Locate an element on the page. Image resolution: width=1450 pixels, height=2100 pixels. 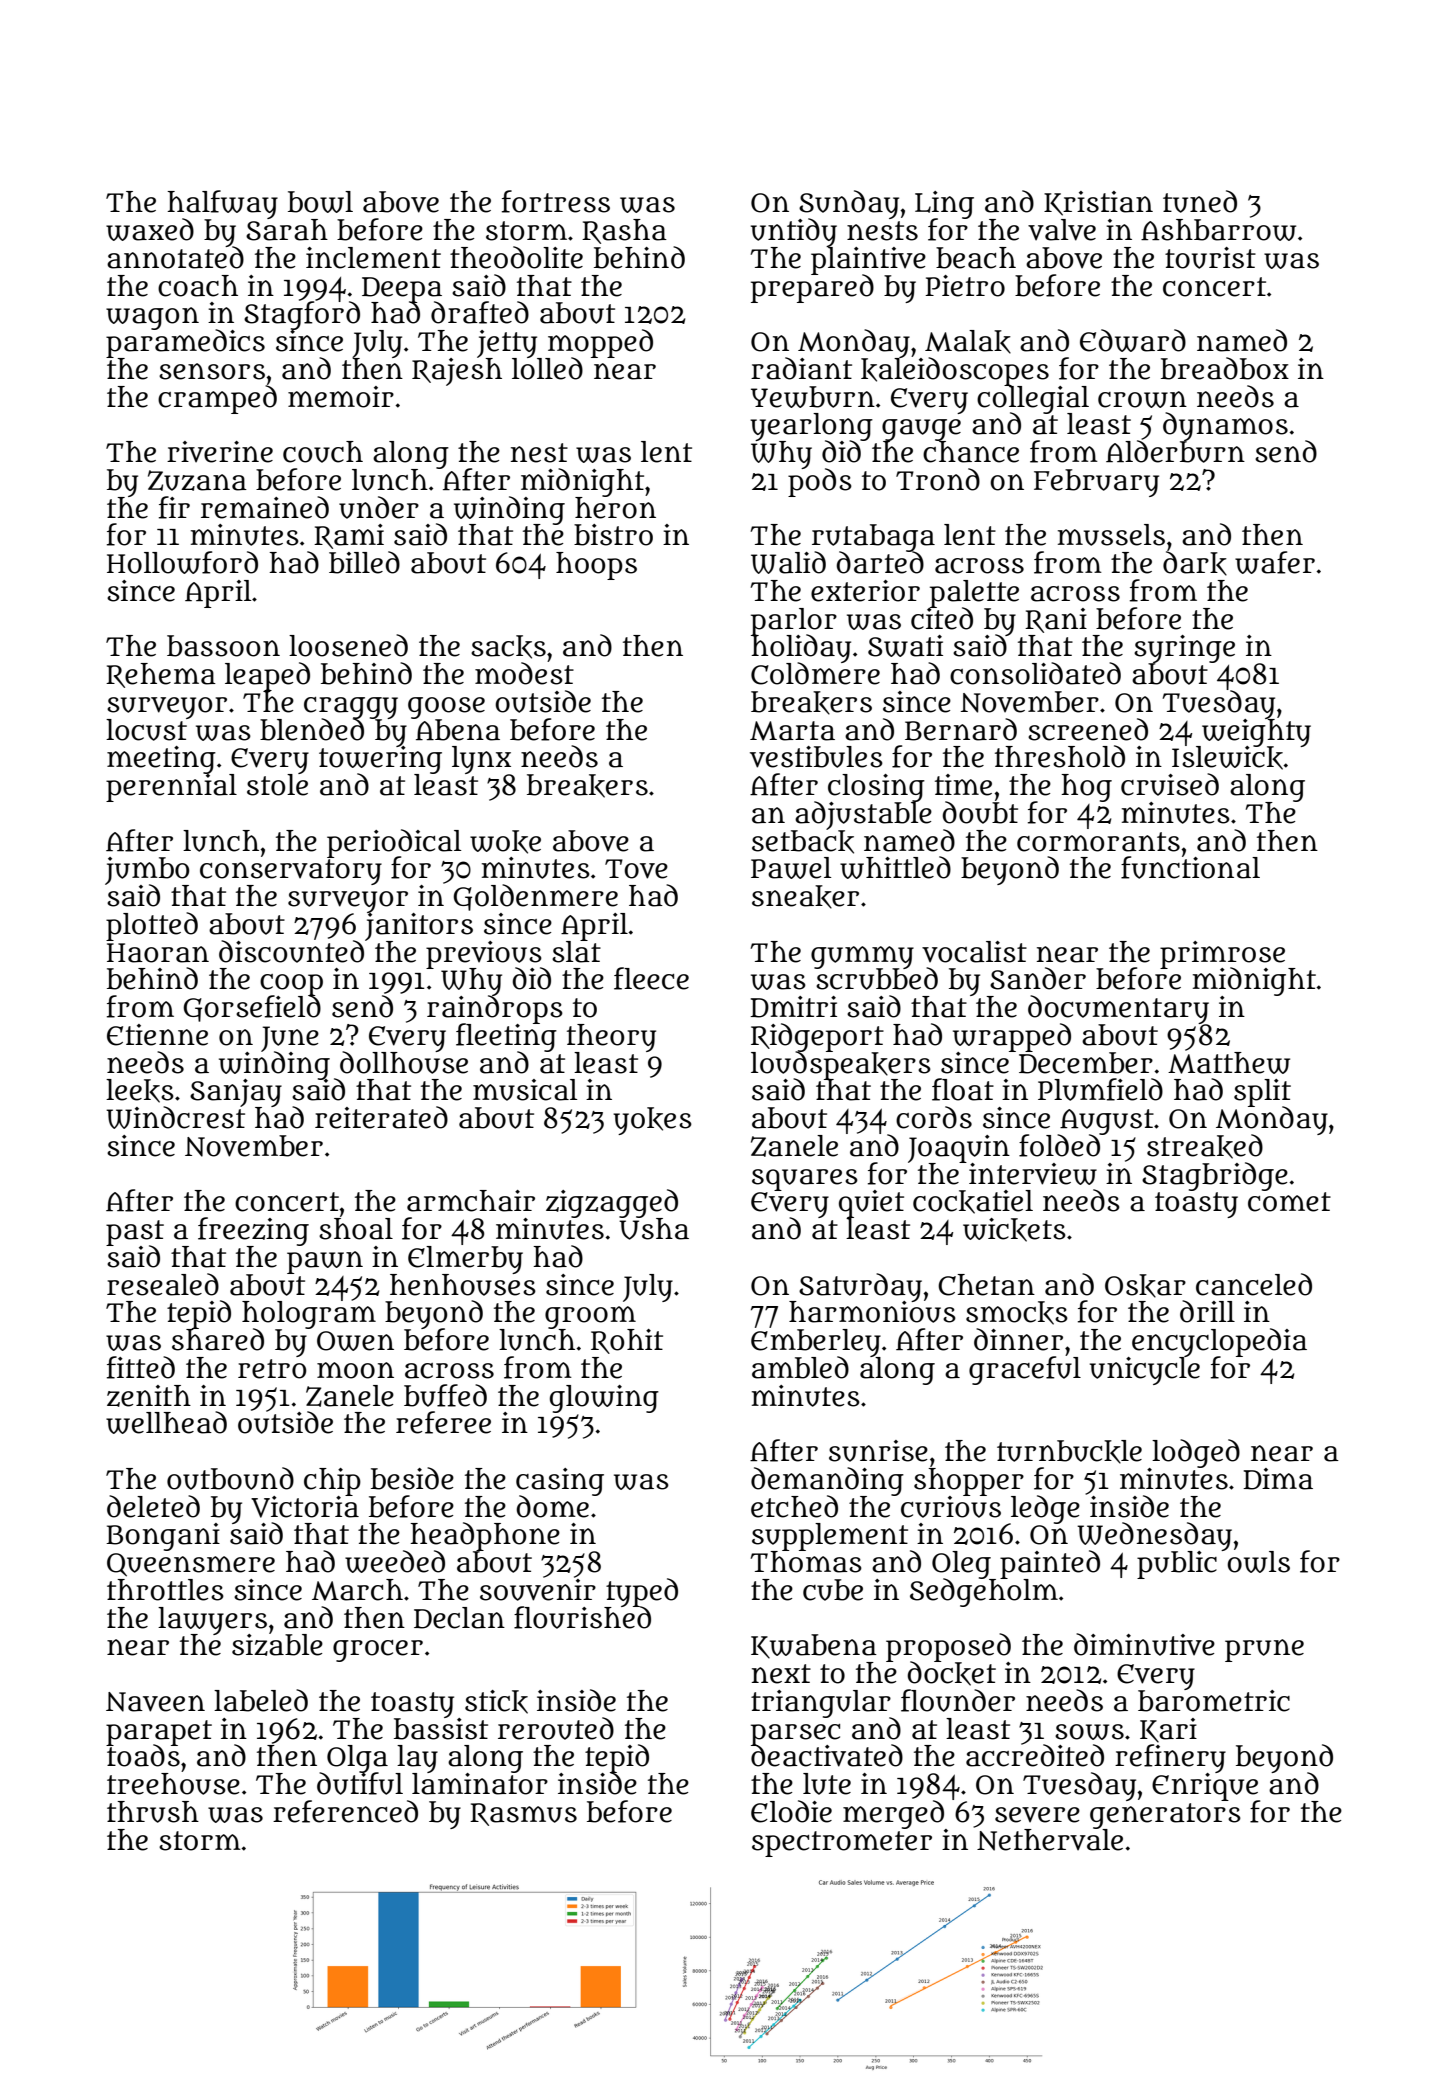
bowl is located at coordinates (320, 202).
